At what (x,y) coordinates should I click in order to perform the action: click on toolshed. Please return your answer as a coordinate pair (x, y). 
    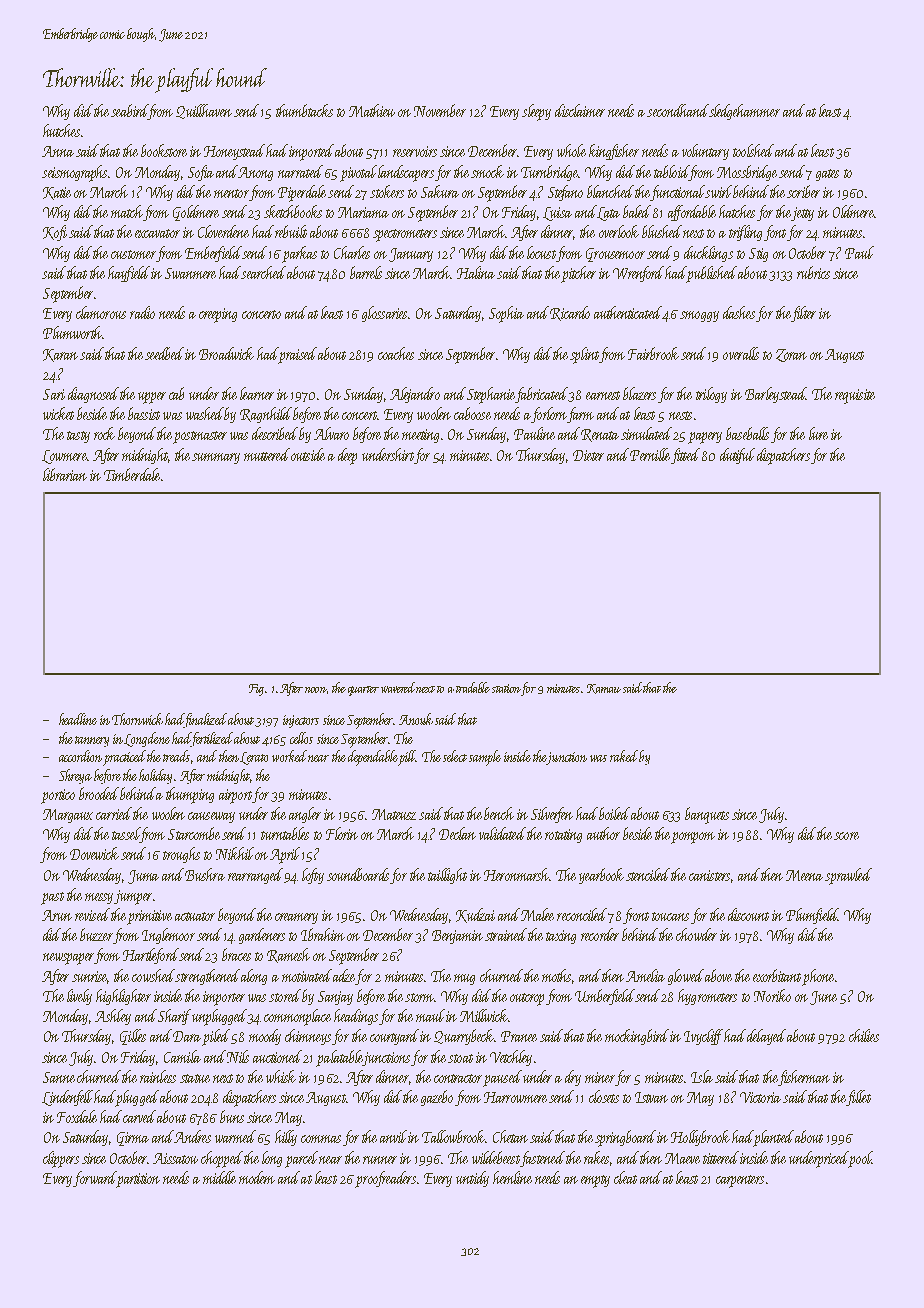
    Looking at the image, I should click on (753, 150).
